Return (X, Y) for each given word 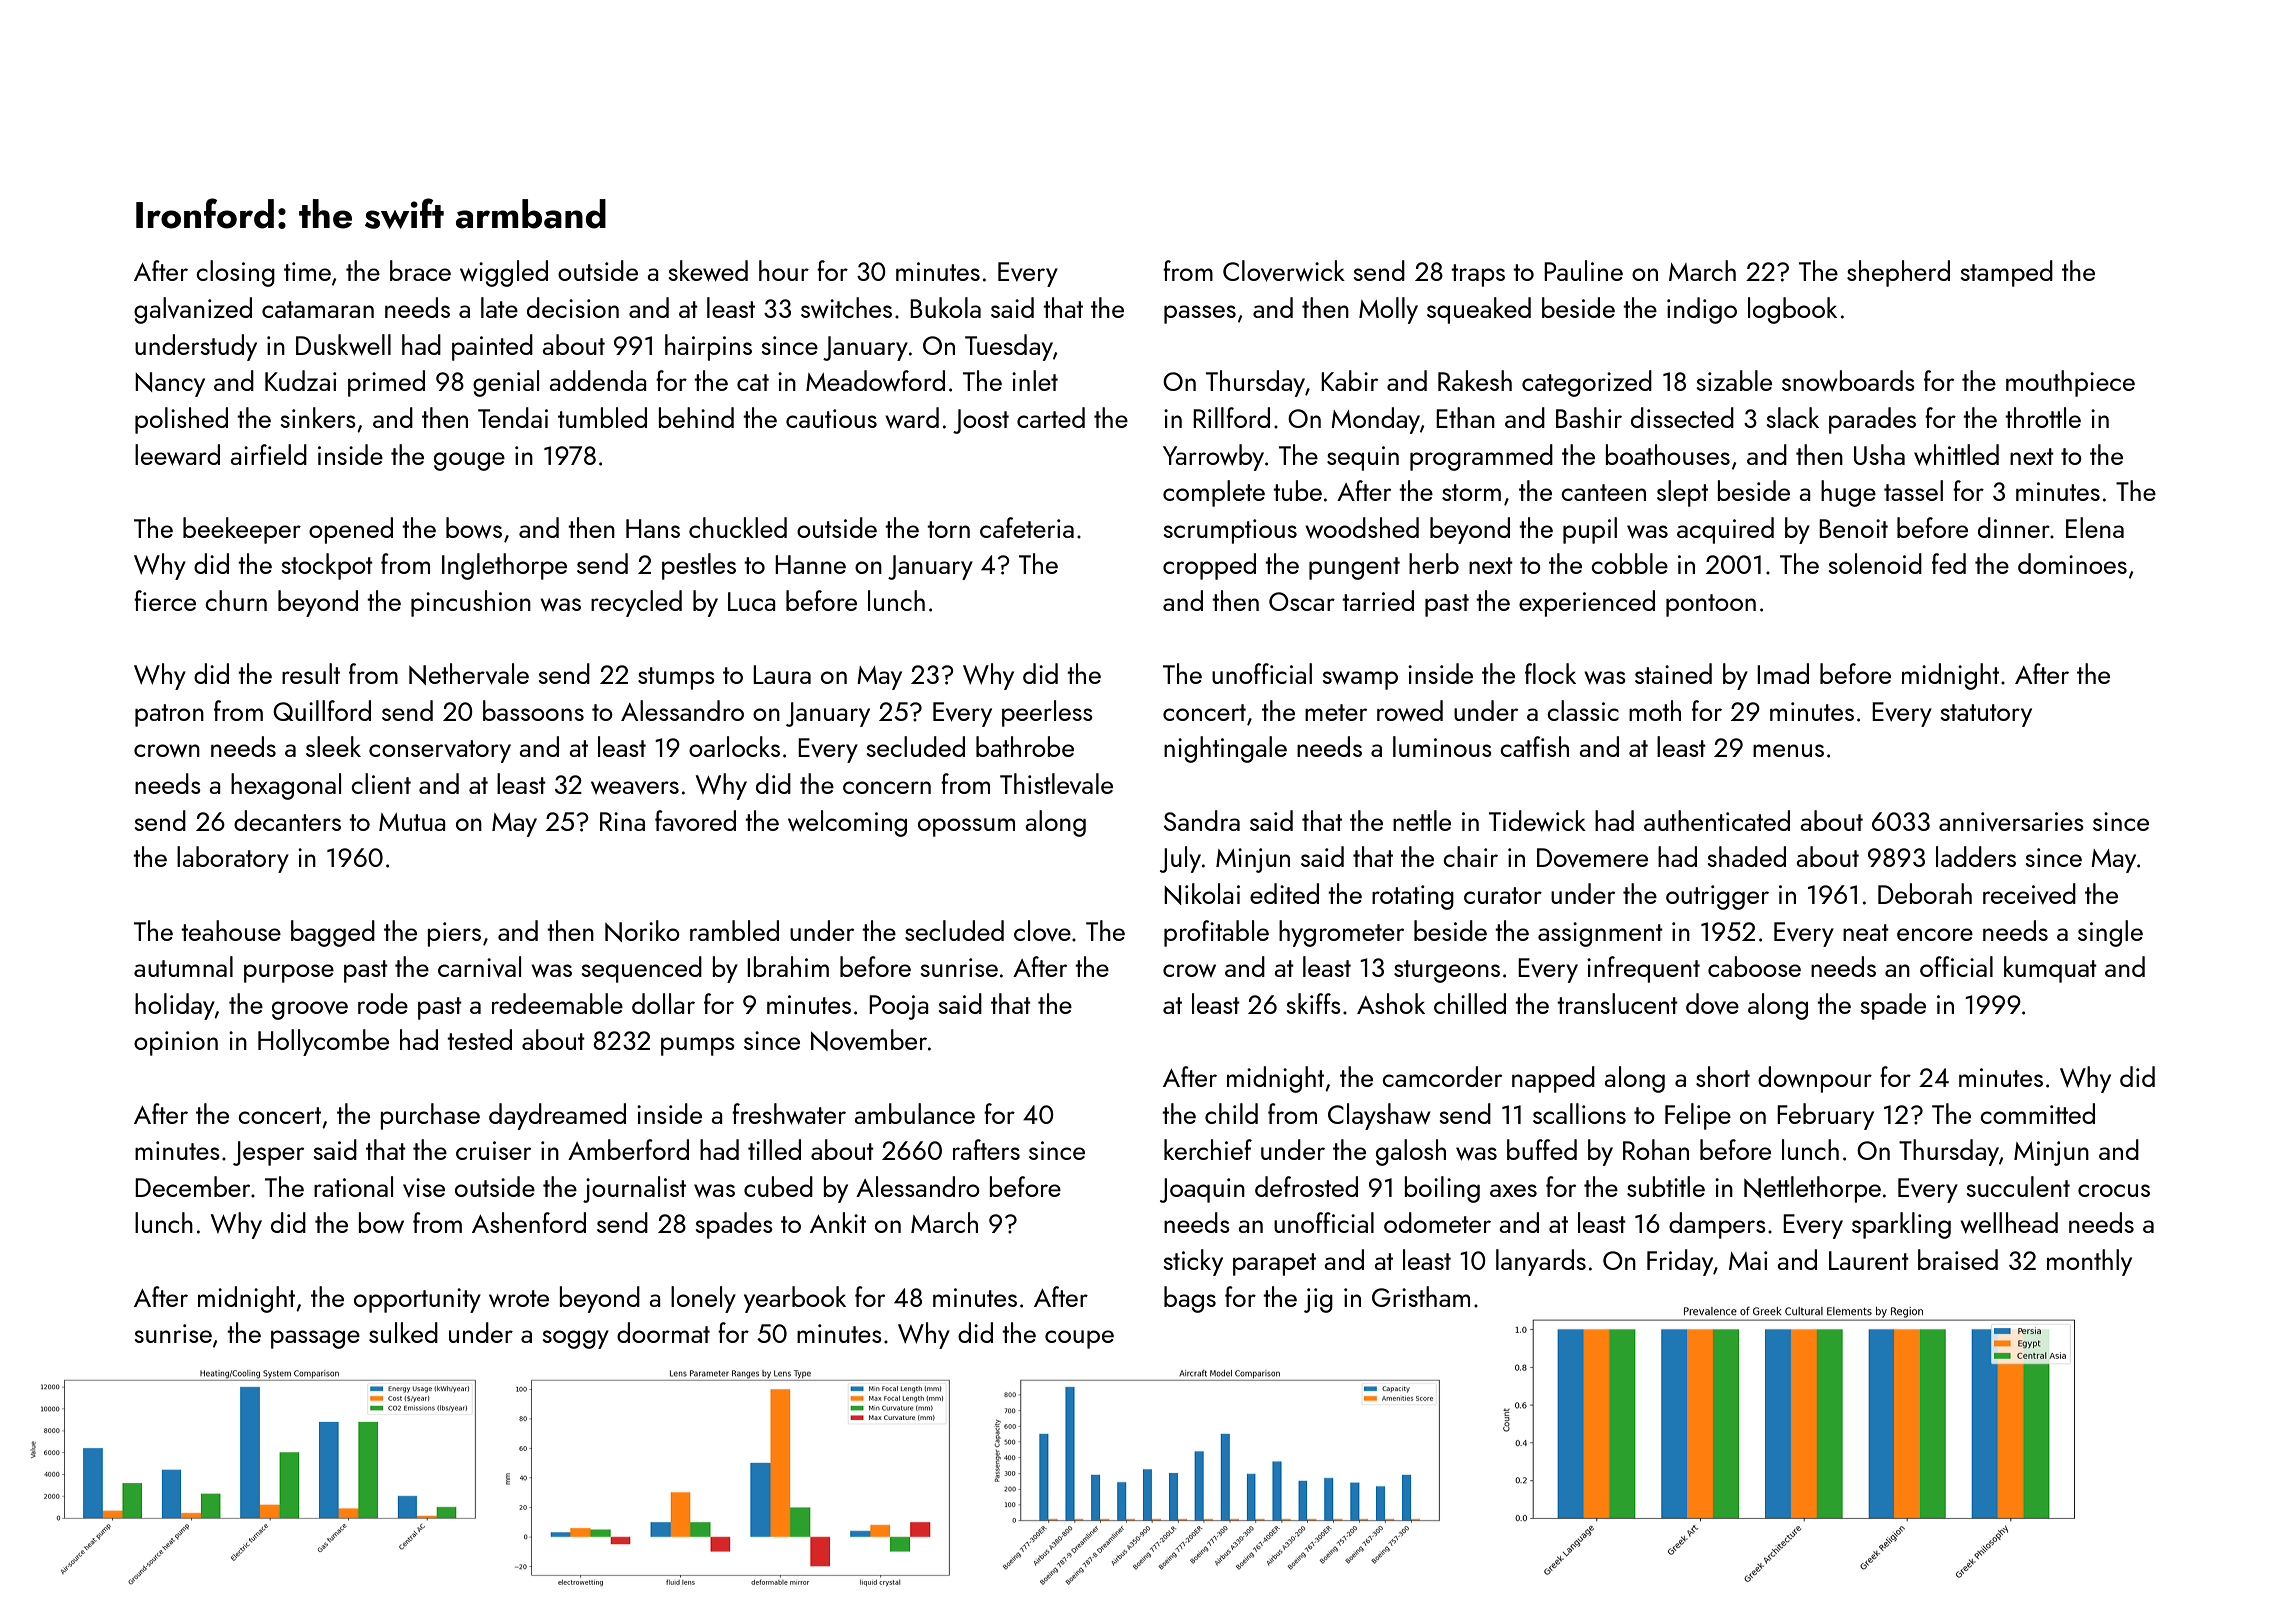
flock (1550, 673)
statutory (1986, 715)
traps (1478, 275)
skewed (708, 270)
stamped (2006, 273)
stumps (676, 678)
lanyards (1541, 1262)
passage (315, 1339)
